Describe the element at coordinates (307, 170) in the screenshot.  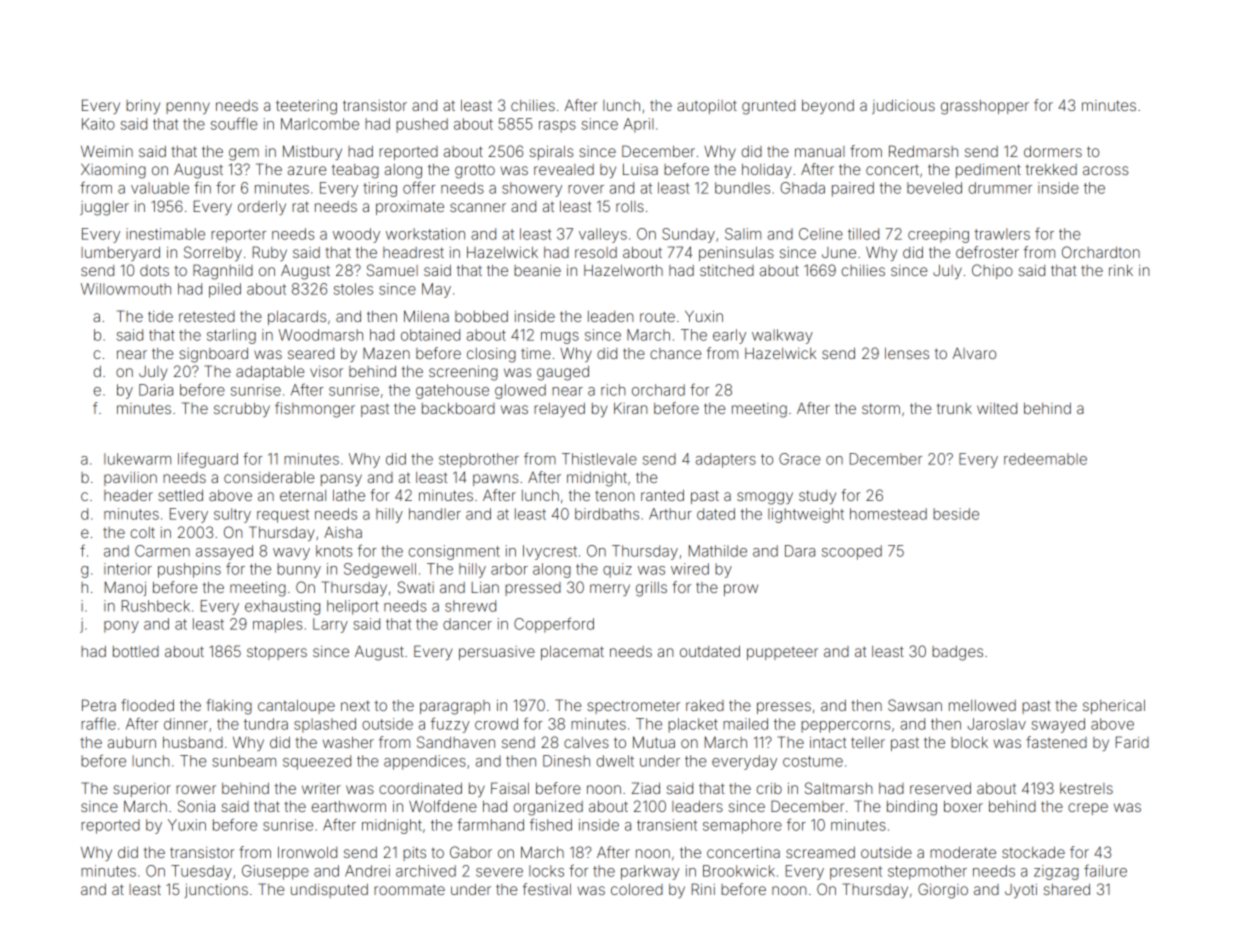
I see `azure` at that location.
